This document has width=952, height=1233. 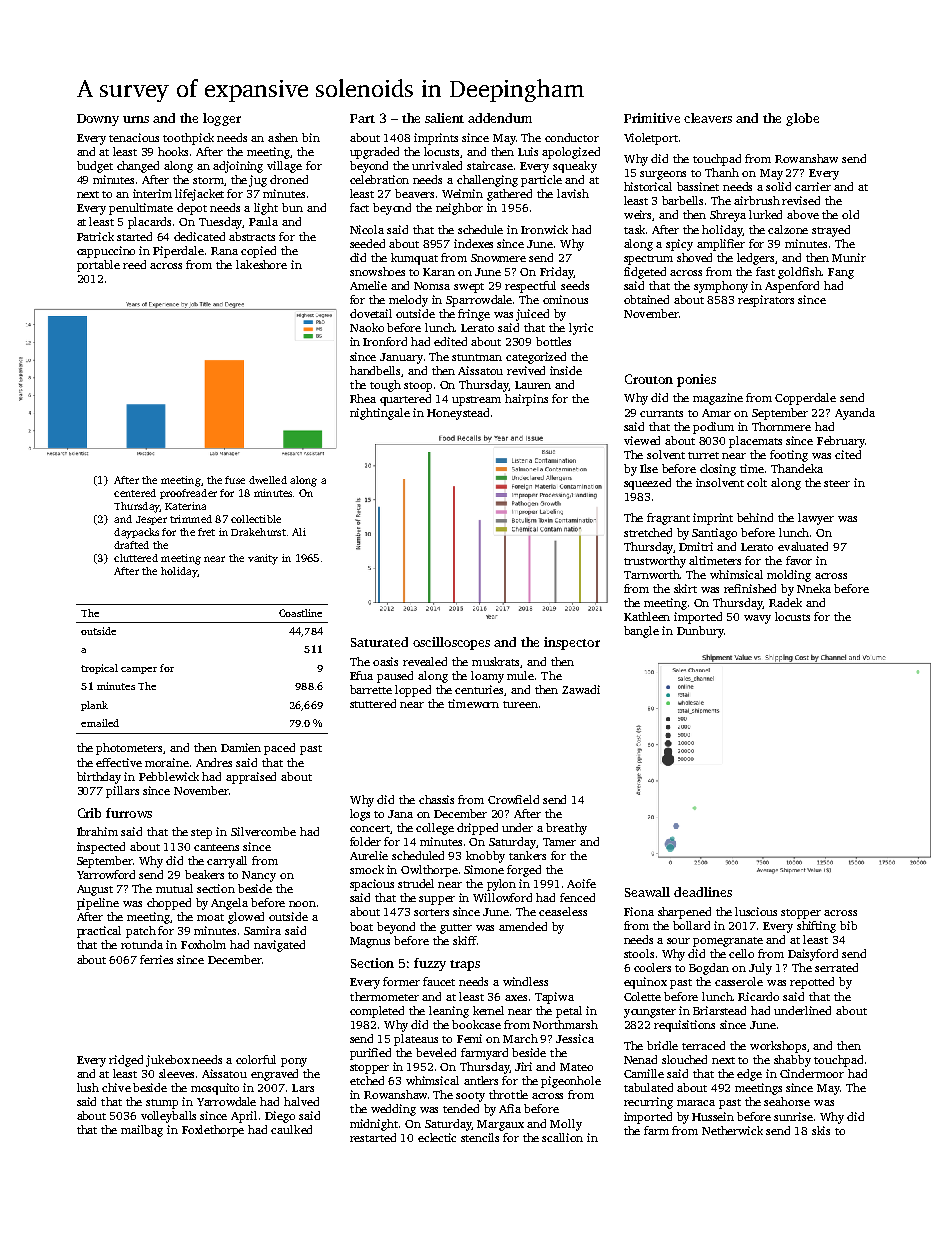 What do you see at coordinates (142, 1131) in the document?
I see `mailbag` at bounding box center [142, 1131].
